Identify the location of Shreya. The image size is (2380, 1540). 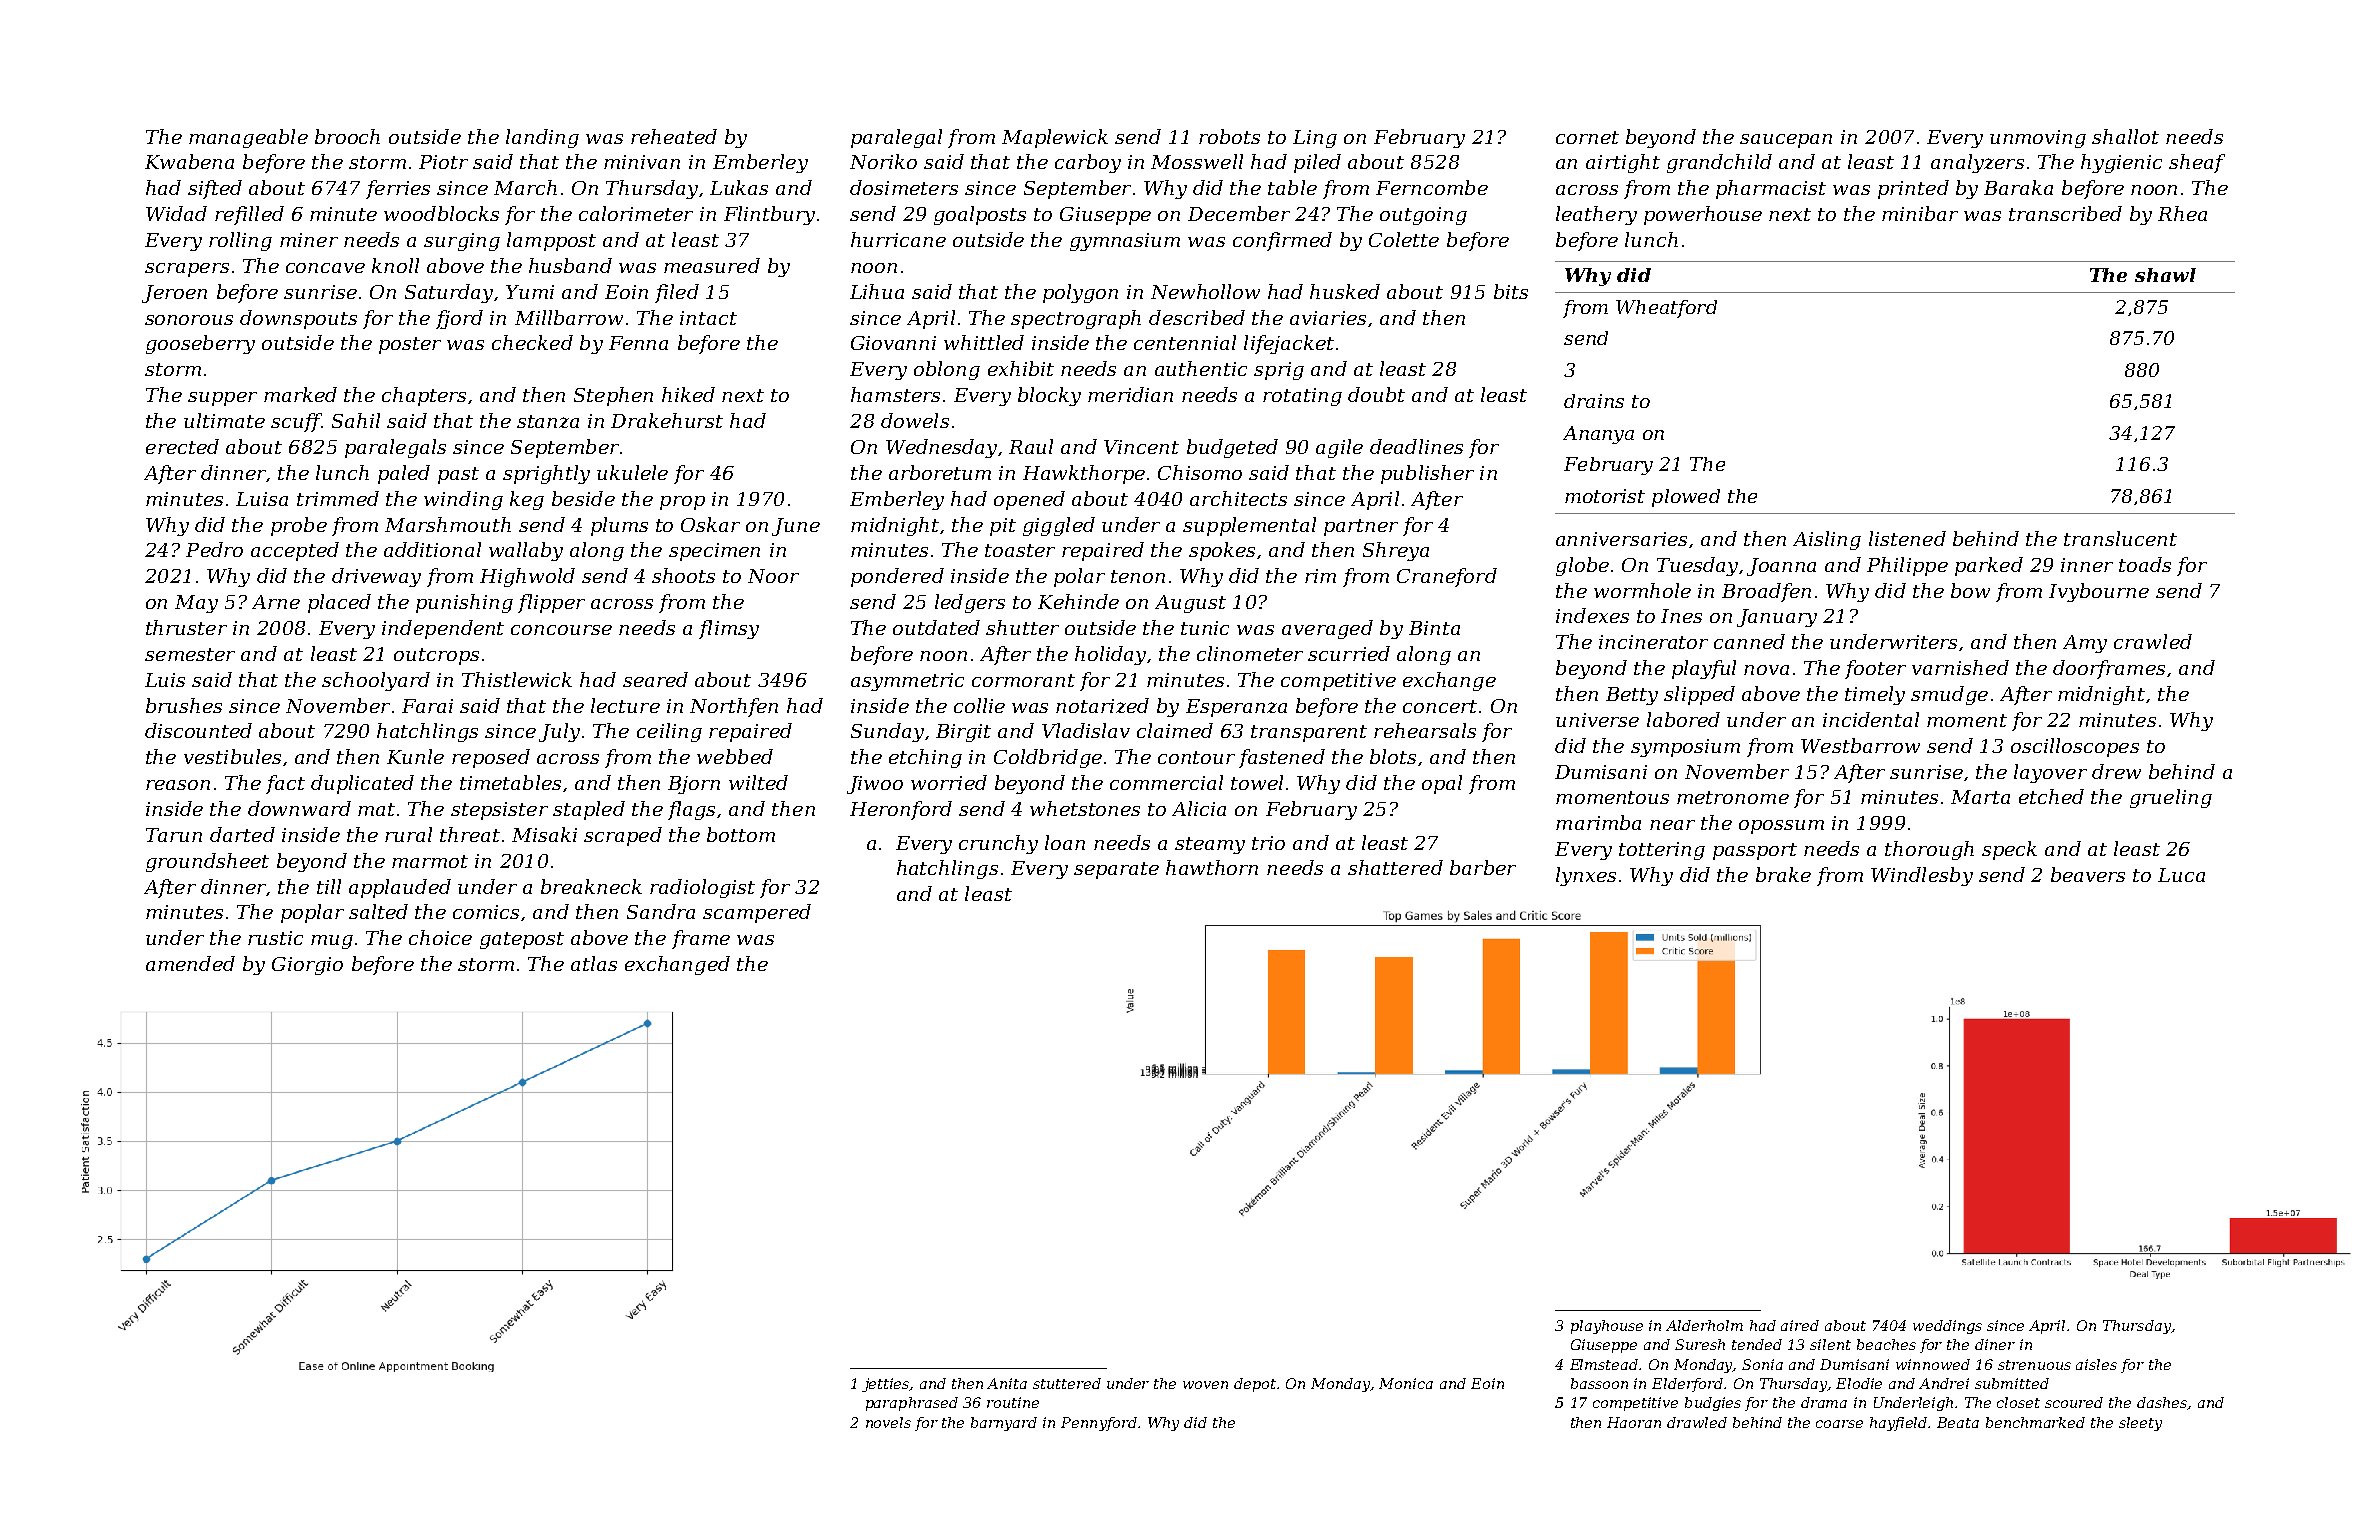
(1396, 551).
